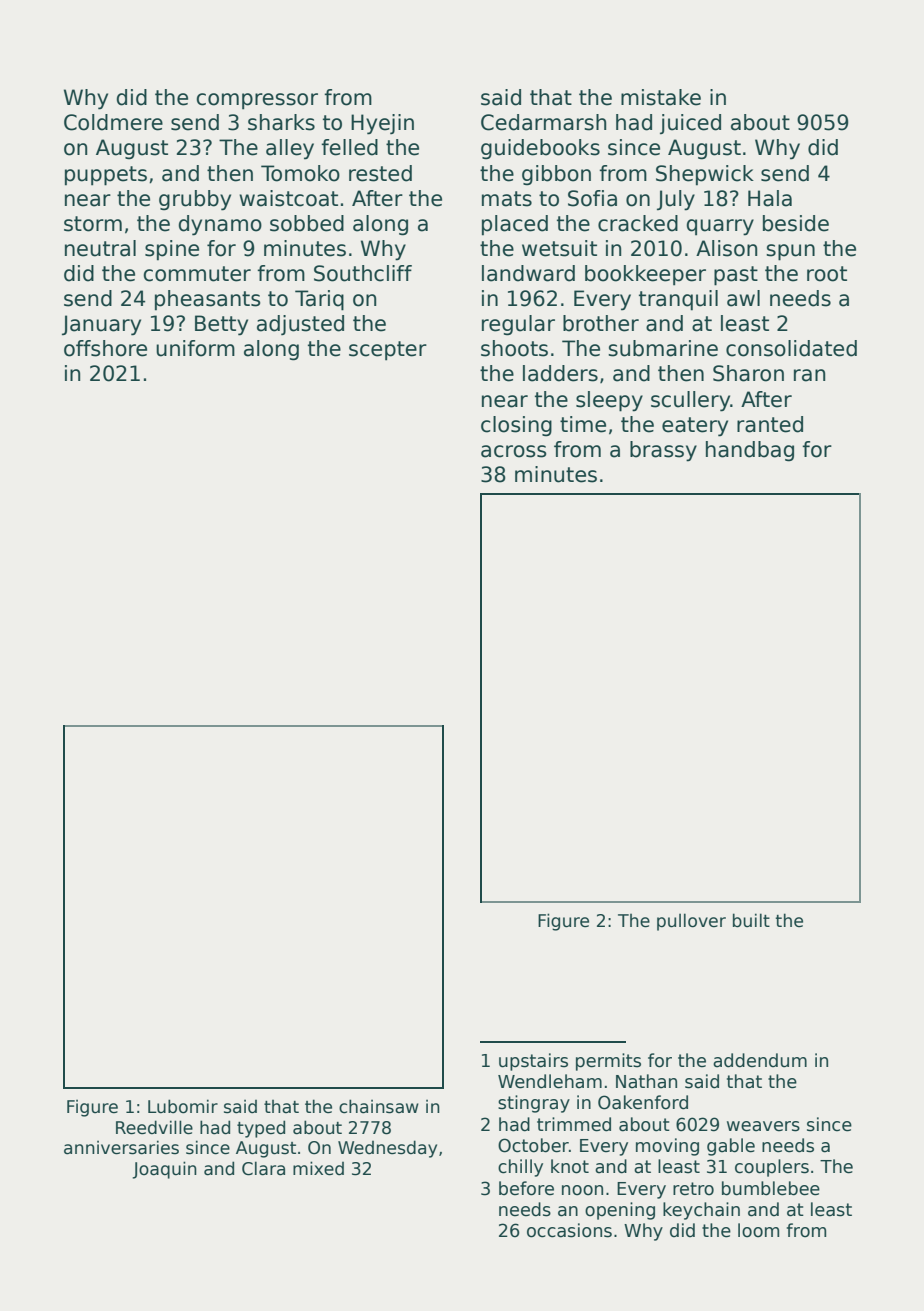  Describe the element at coordinates (261, 1129) in the page. I see `typed` at that location.
